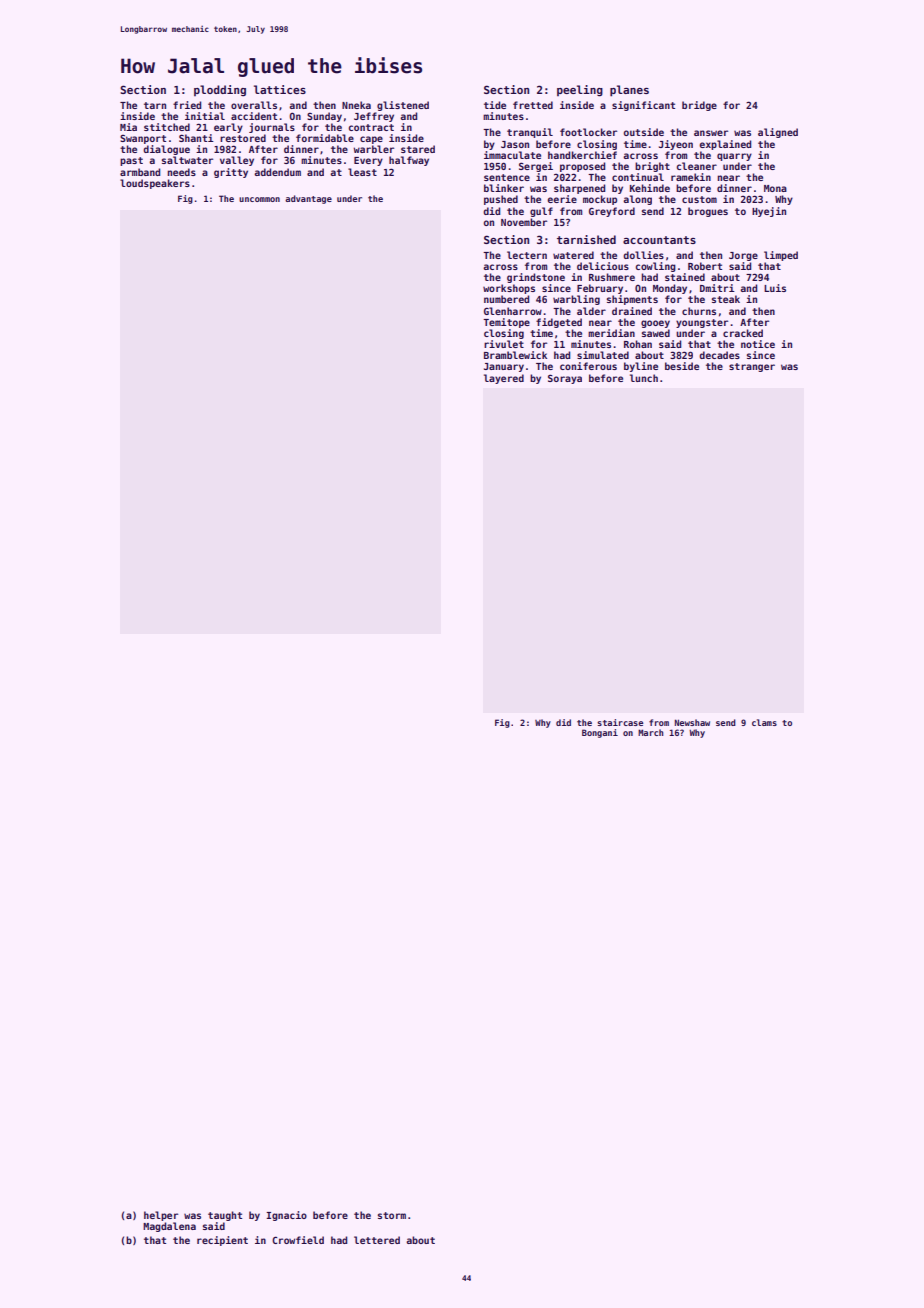  Describe the element at coordinates (155, 184) in the screenshot. I see `loudspeakers` at that location.
